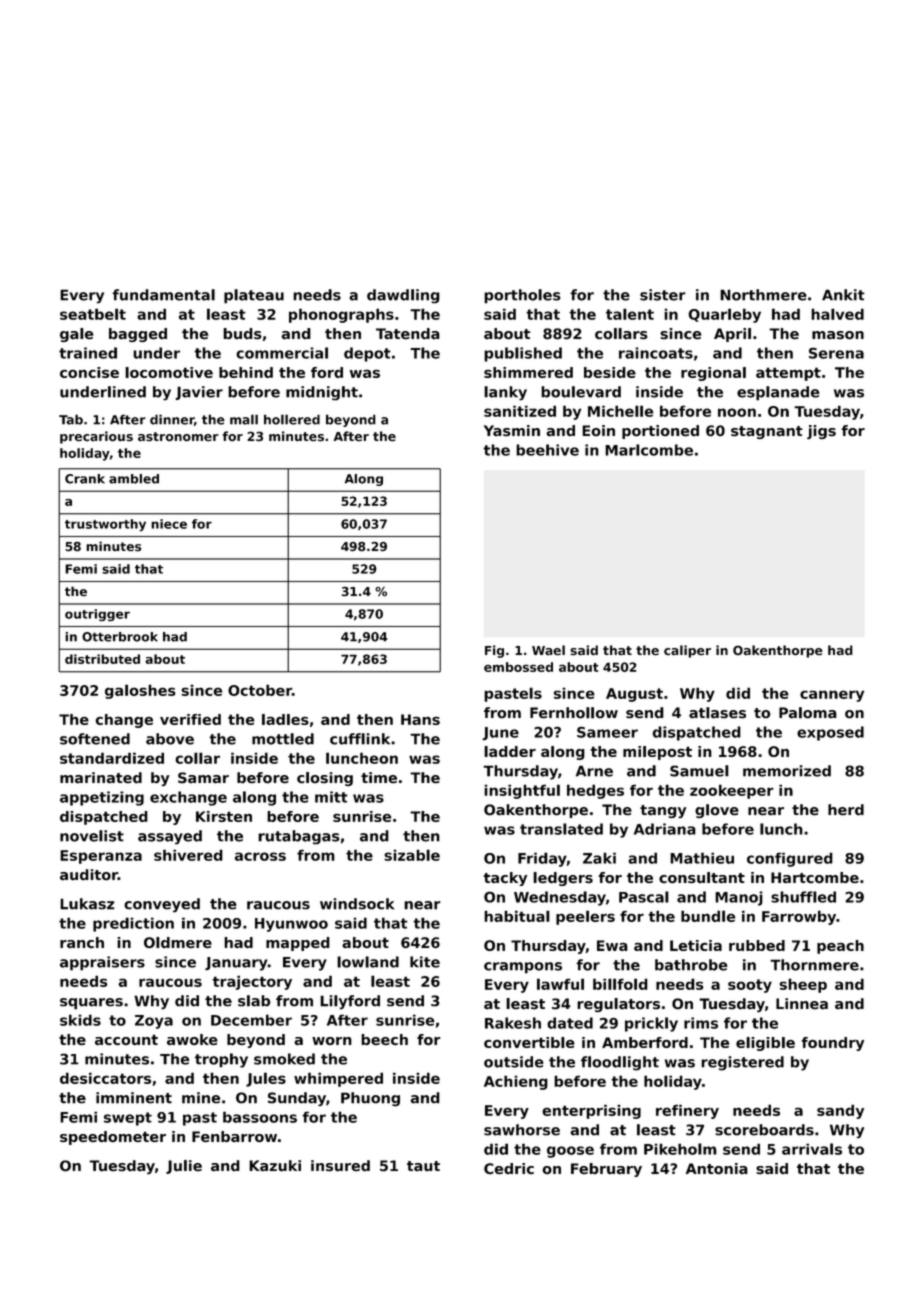 The width and height of the page is (924, 1314). Describe the element at coordinates (836, 353) in the page. I see `Serena` at that location.
